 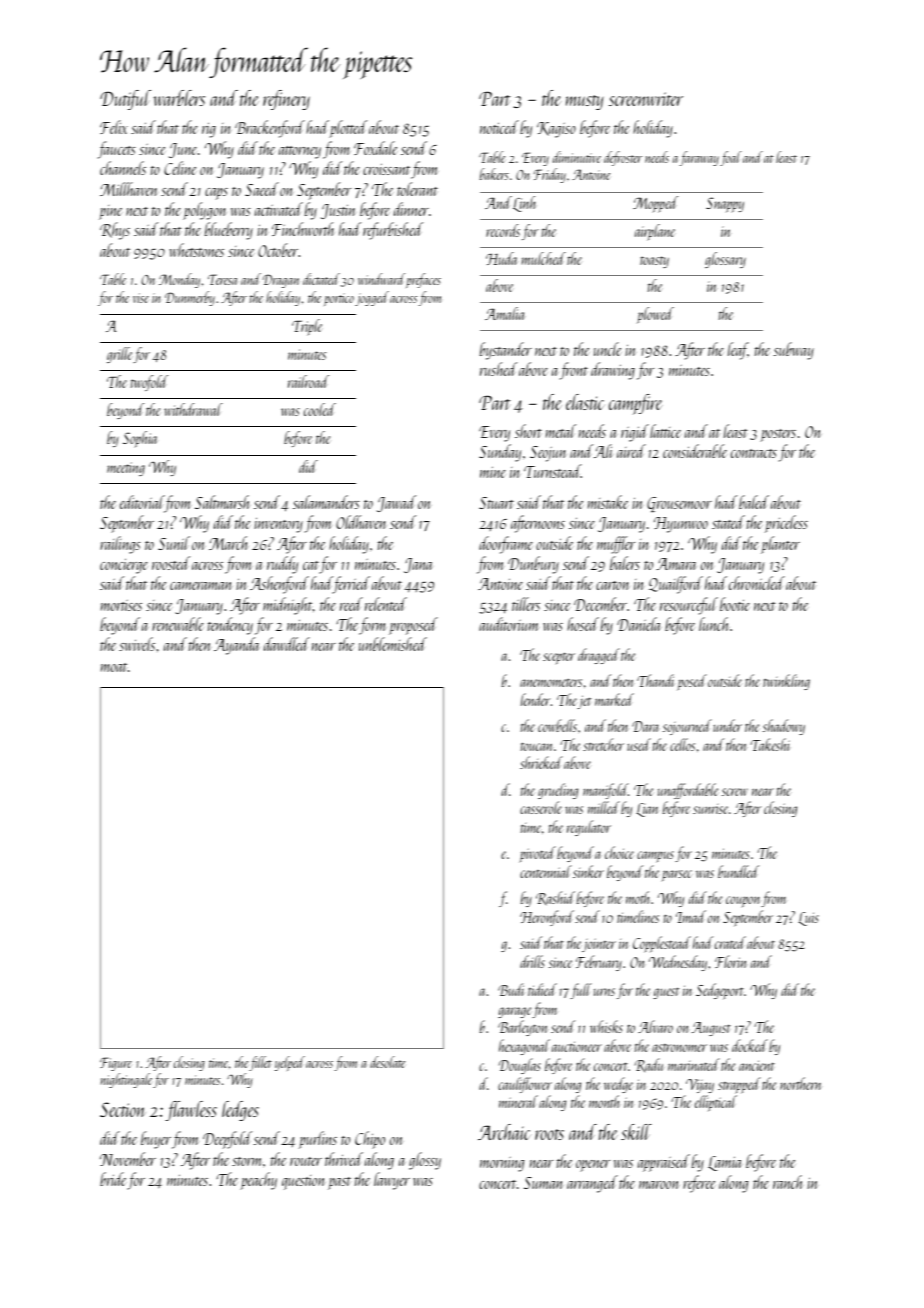 I want to click on lunch, so click(x=714, y=624).
